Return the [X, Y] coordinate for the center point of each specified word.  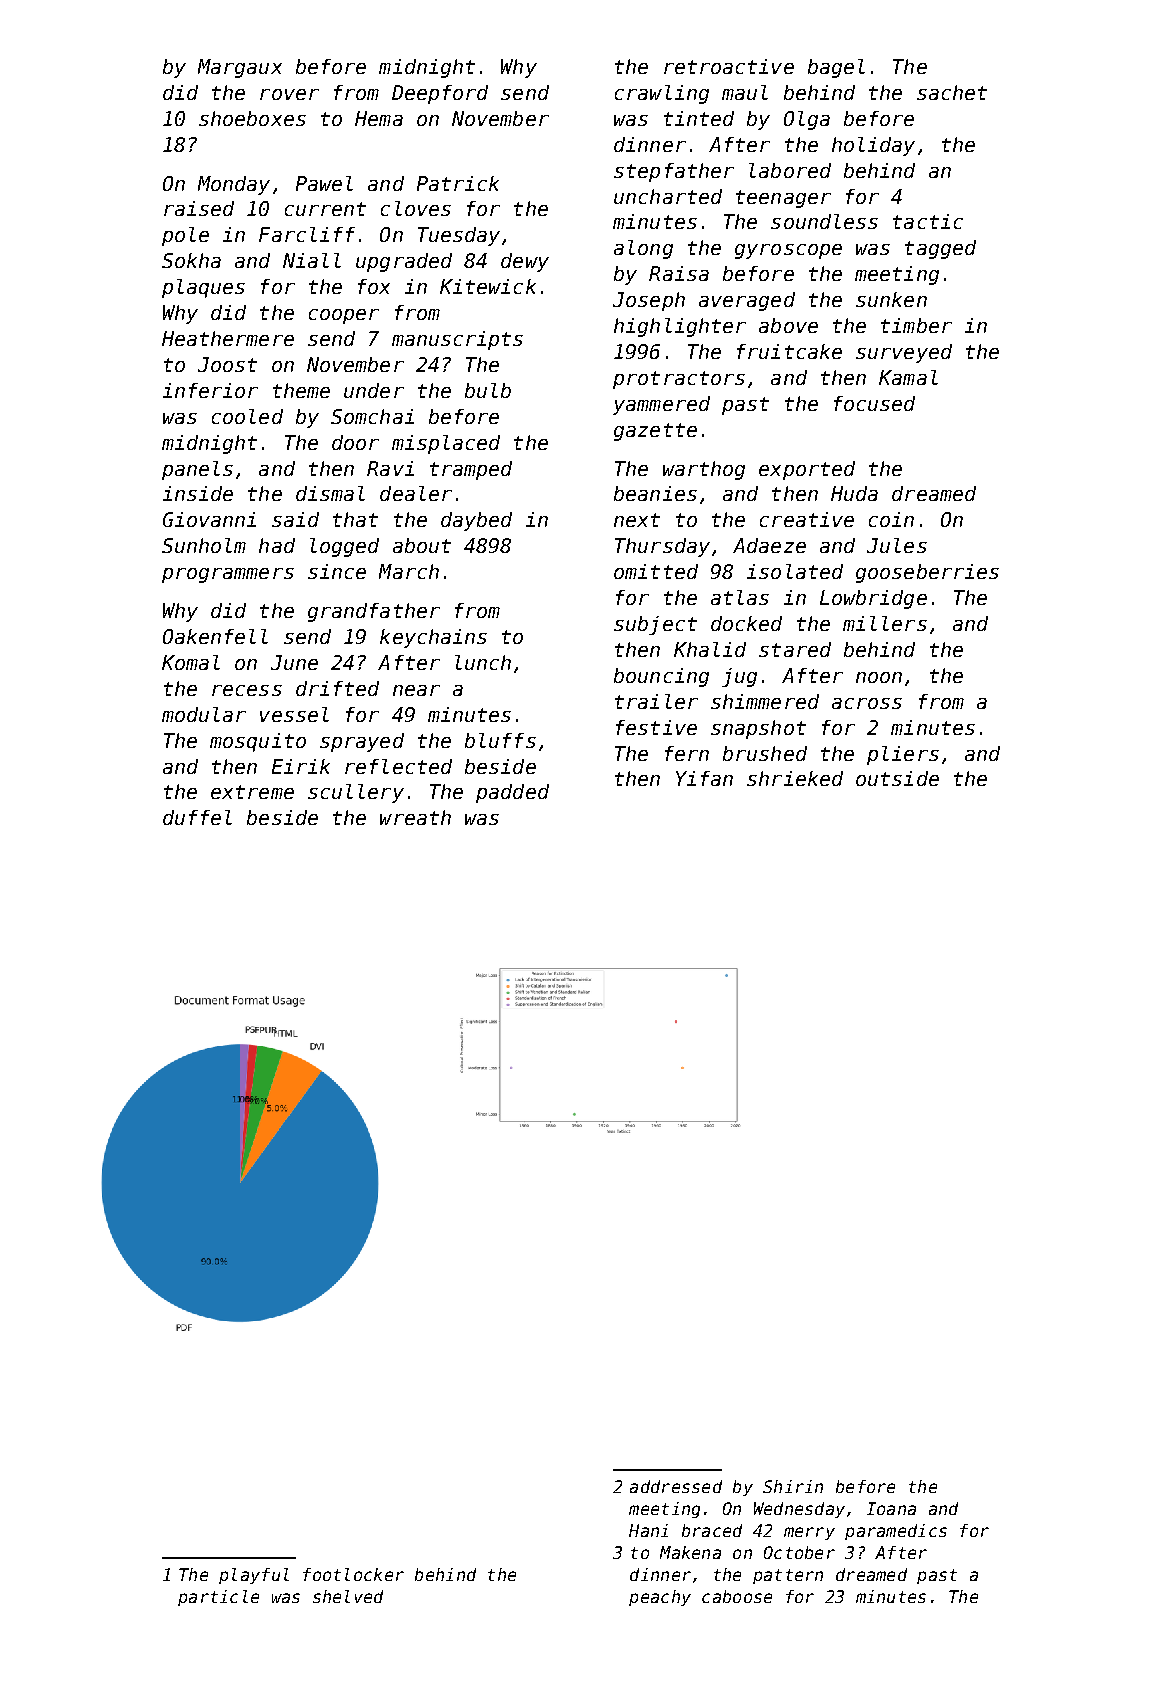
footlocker [353, 1574]
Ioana [891, 1508]
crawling [662, 94]
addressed [676, 1486]
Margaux [240, 68]
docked [746, 623]
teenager [783, 199]
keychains [433, 638]
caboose [737, 1596]
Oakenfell [215, 636]
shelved [348, 1596]
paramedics [896, 1532]
